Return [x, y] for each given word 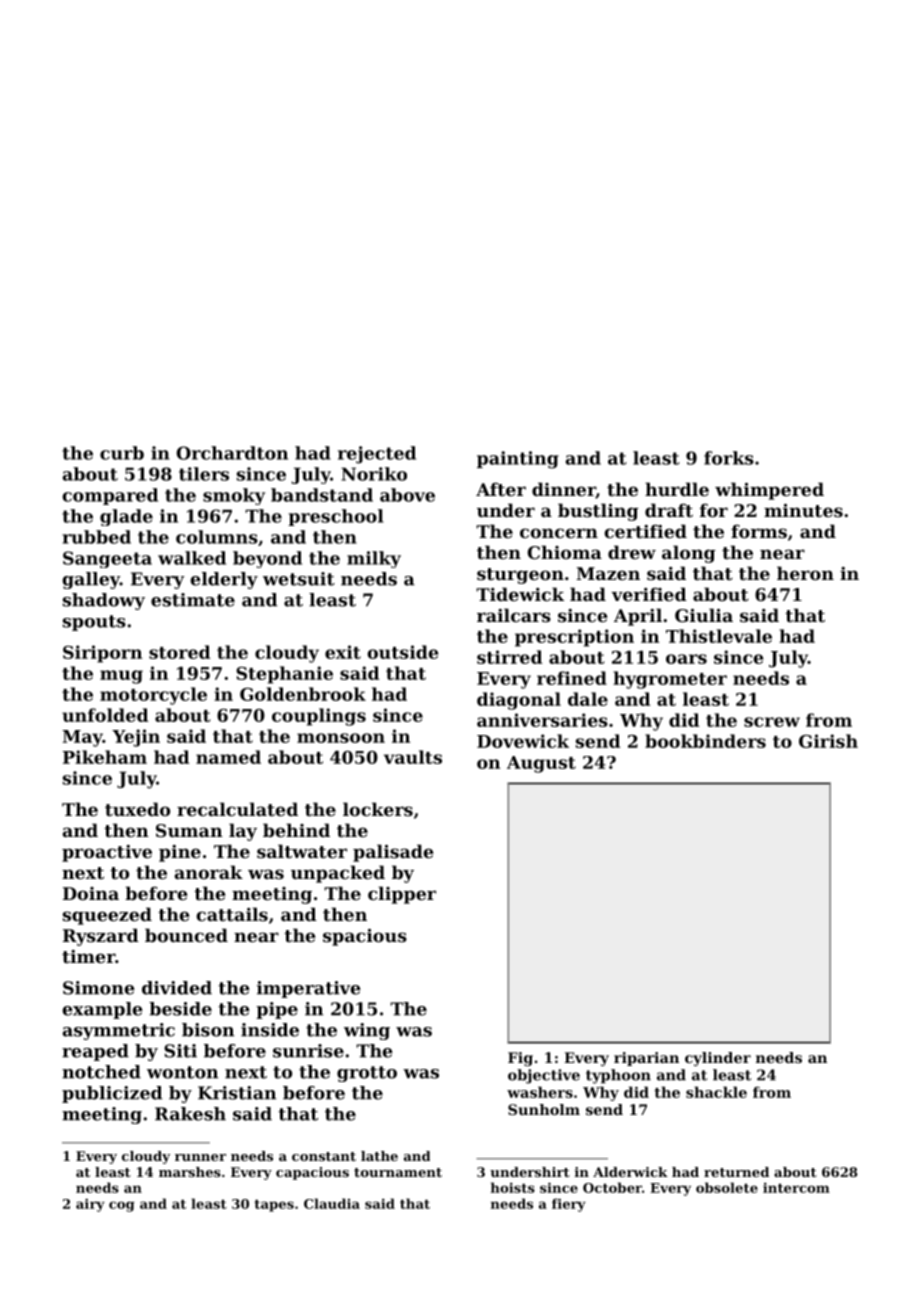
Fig [520, 1059]
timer [88, 956]
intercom [796, 1187]
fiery [569, 1205]
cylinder [718, 1059]
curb [122, 453]
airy [90, 1205]
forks [729, 458]
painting [518, 460]
